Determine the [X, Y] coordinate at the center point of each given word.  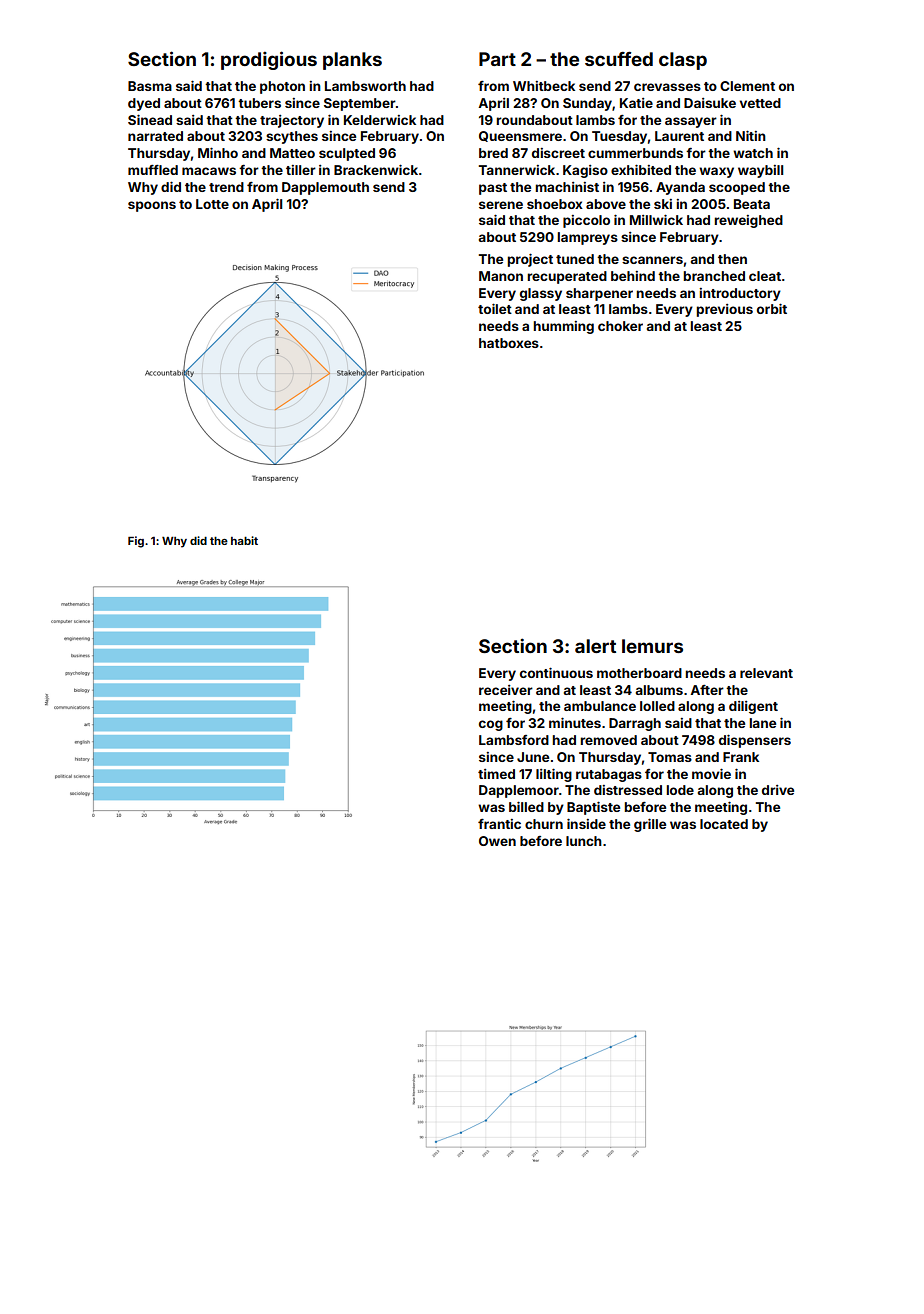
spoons [152, 206]
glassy [541, 294]
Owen [497, 841]
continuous [556, 673]
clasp [683, 61]
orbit [772, 309]
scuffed [619, 59]
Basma [150, 86]
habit [244, 540]
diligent [753, 707]
